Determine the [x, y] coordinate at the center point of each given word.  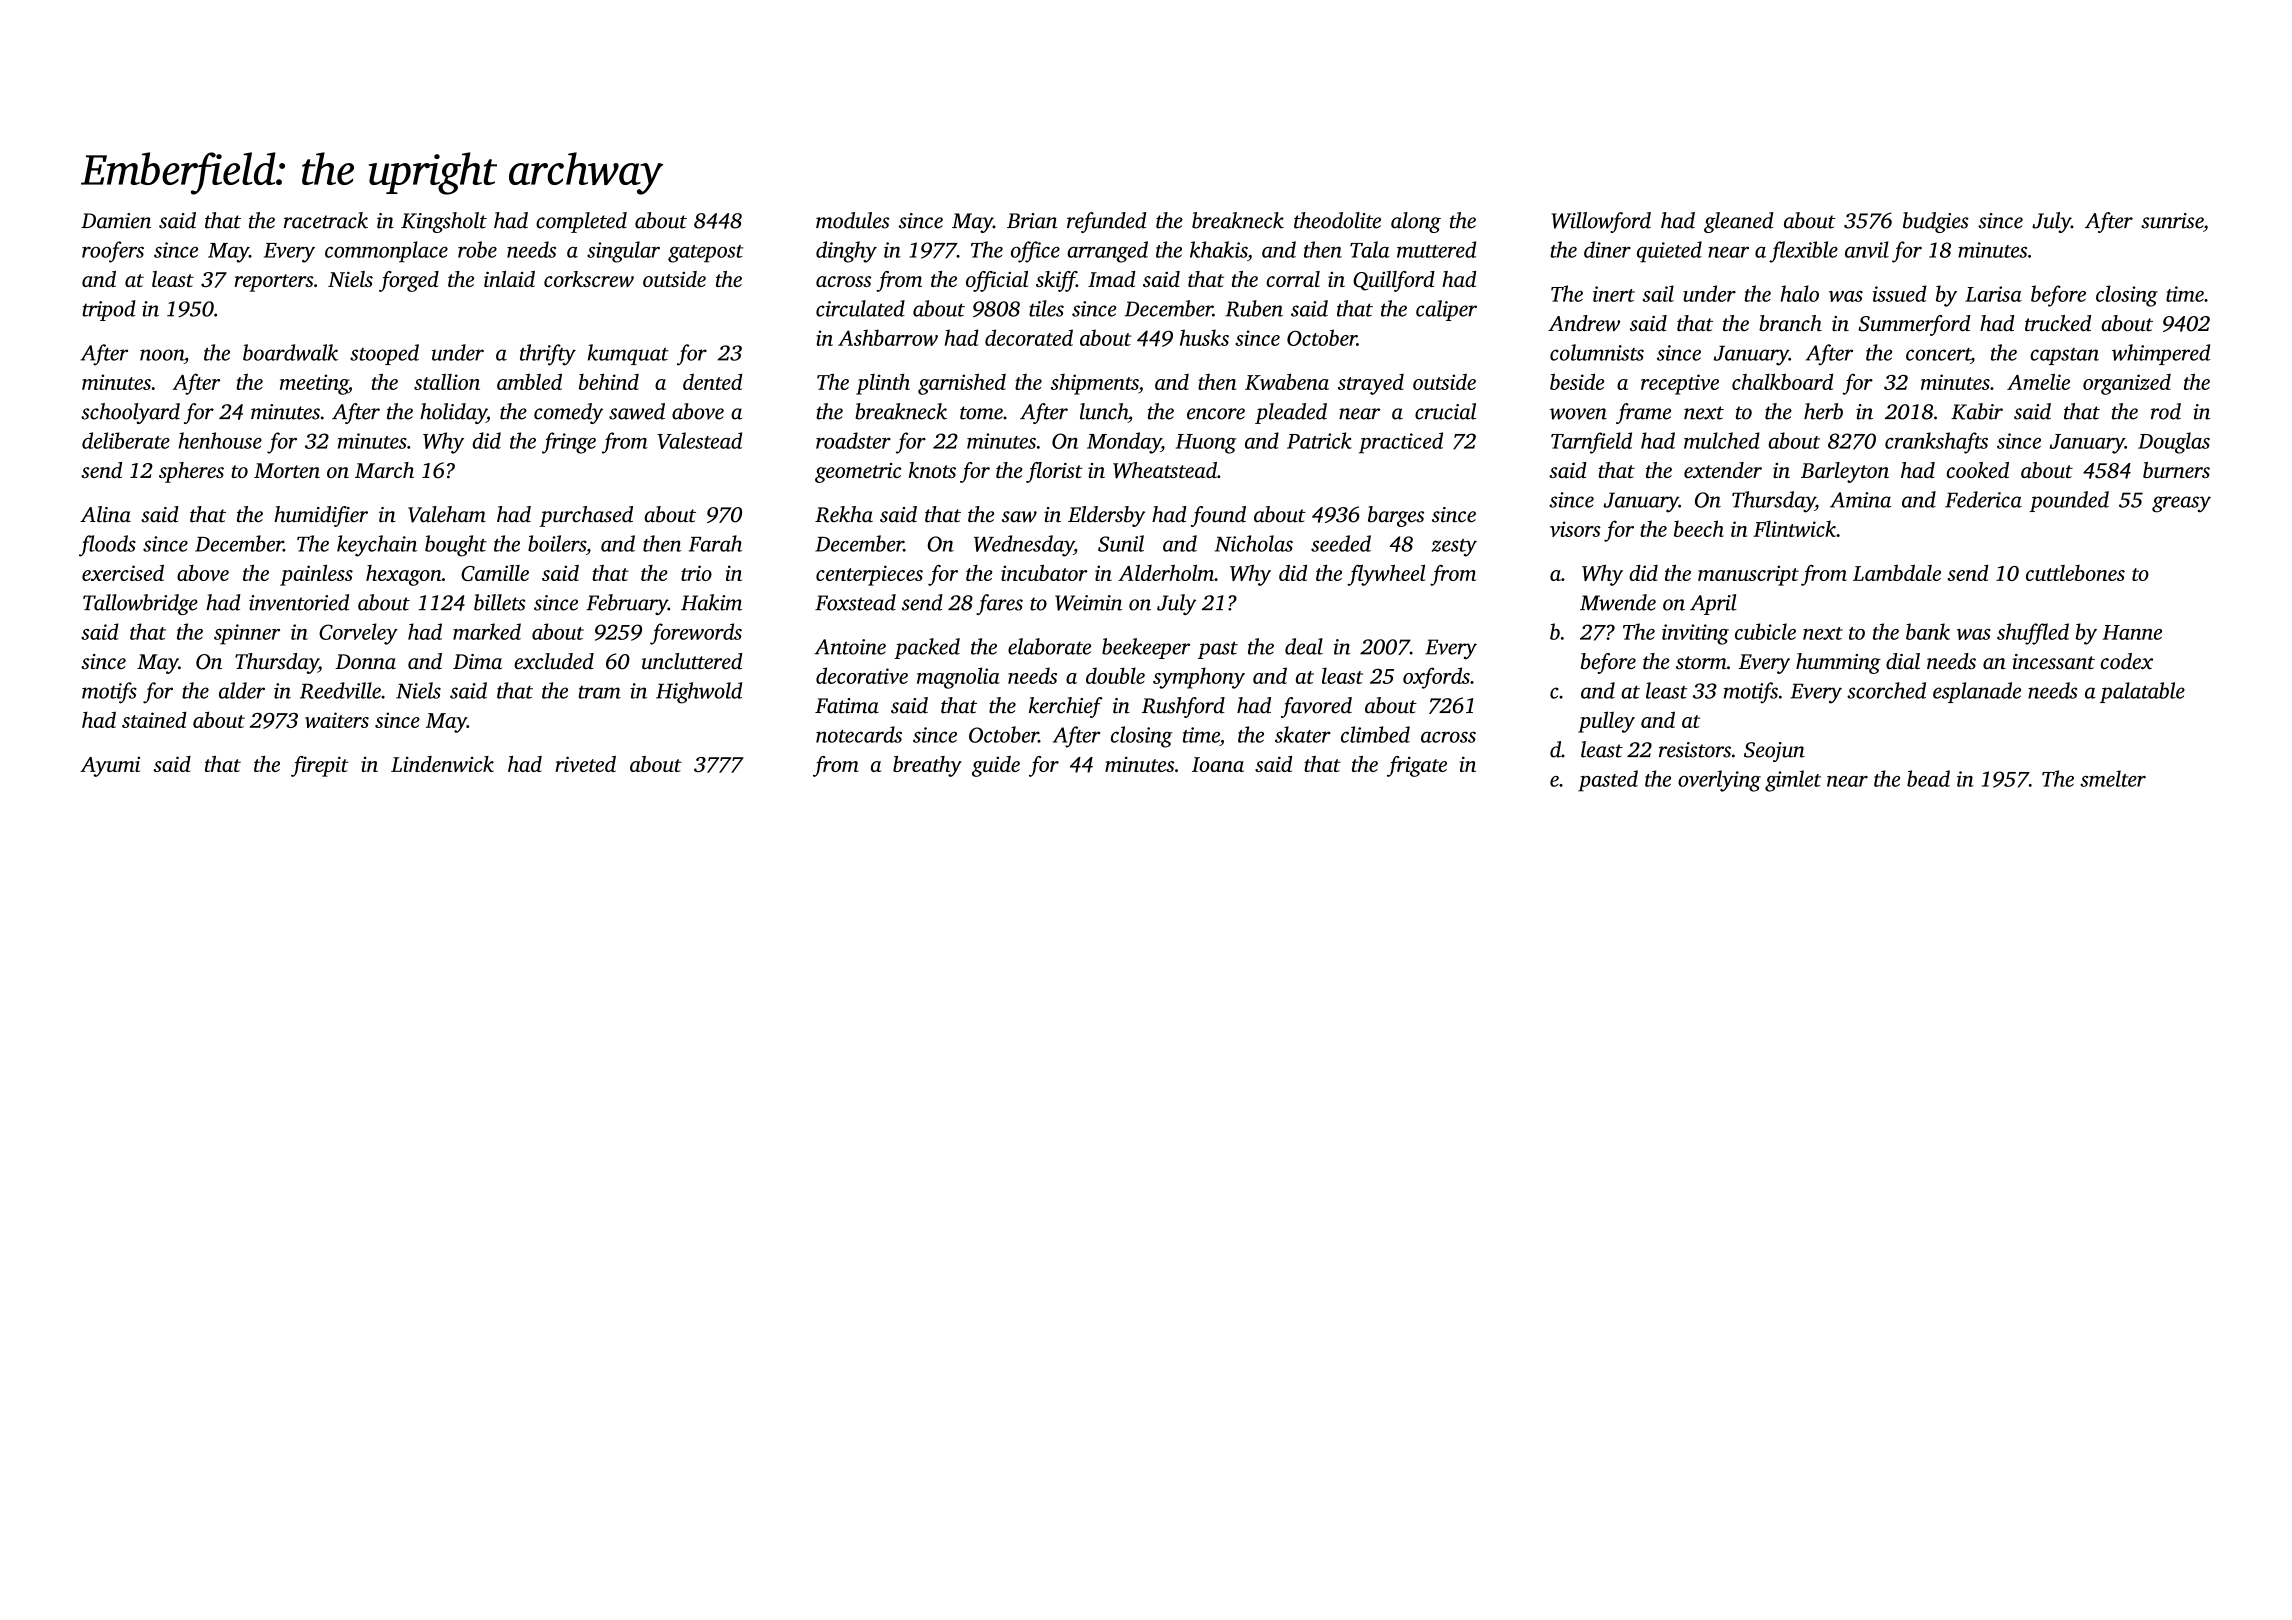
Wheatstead [1165, 470]
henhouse [220, 440]
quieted [1669, 251]
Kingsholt [444, 222]
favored [1316, 707]
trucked [2058, 323]
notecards [859, 734]
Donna [365, 661]
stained [154, 719]
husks [1204, 337]
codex [2127, 661]
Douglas [2174, 443]
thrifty [548, 355]
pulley [1606, 722]
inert [1614, 294]
